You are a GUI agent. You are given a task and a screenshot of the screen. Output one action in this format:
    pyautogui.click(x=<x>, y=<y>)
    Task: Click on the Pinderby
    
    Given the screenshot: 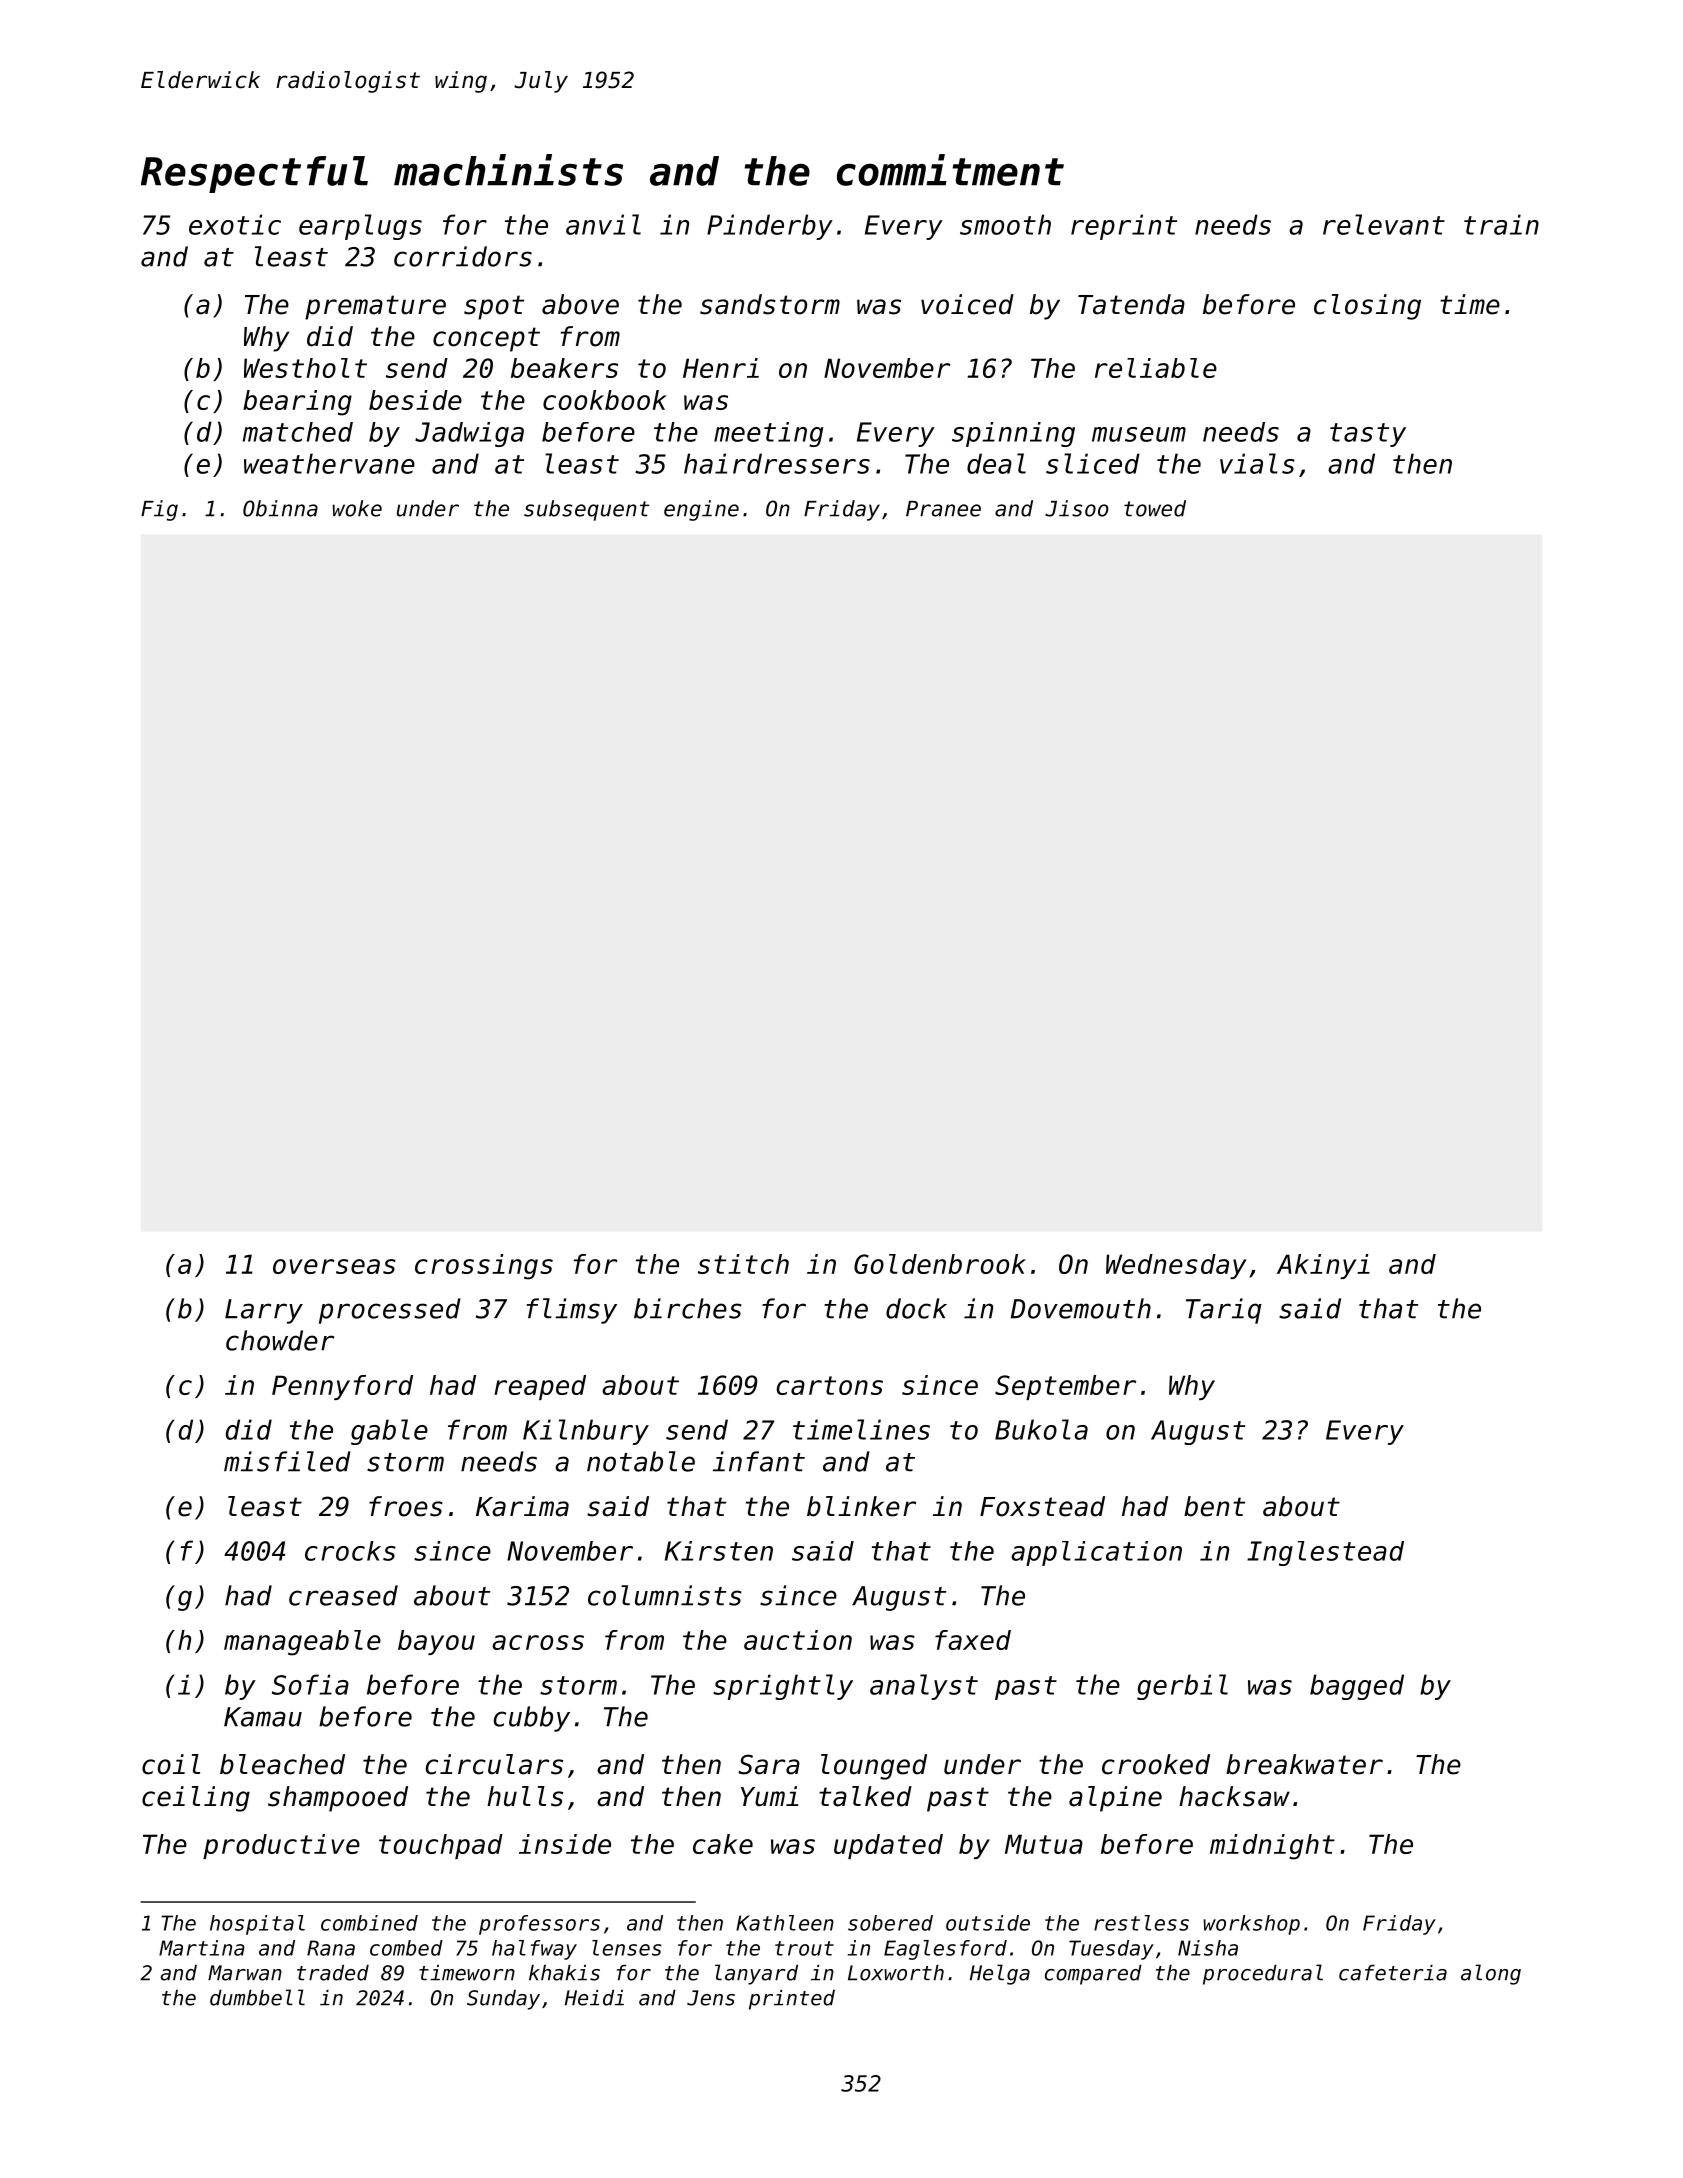 What is the action you would take?
    pyautogui.click(x=770, y=227)
